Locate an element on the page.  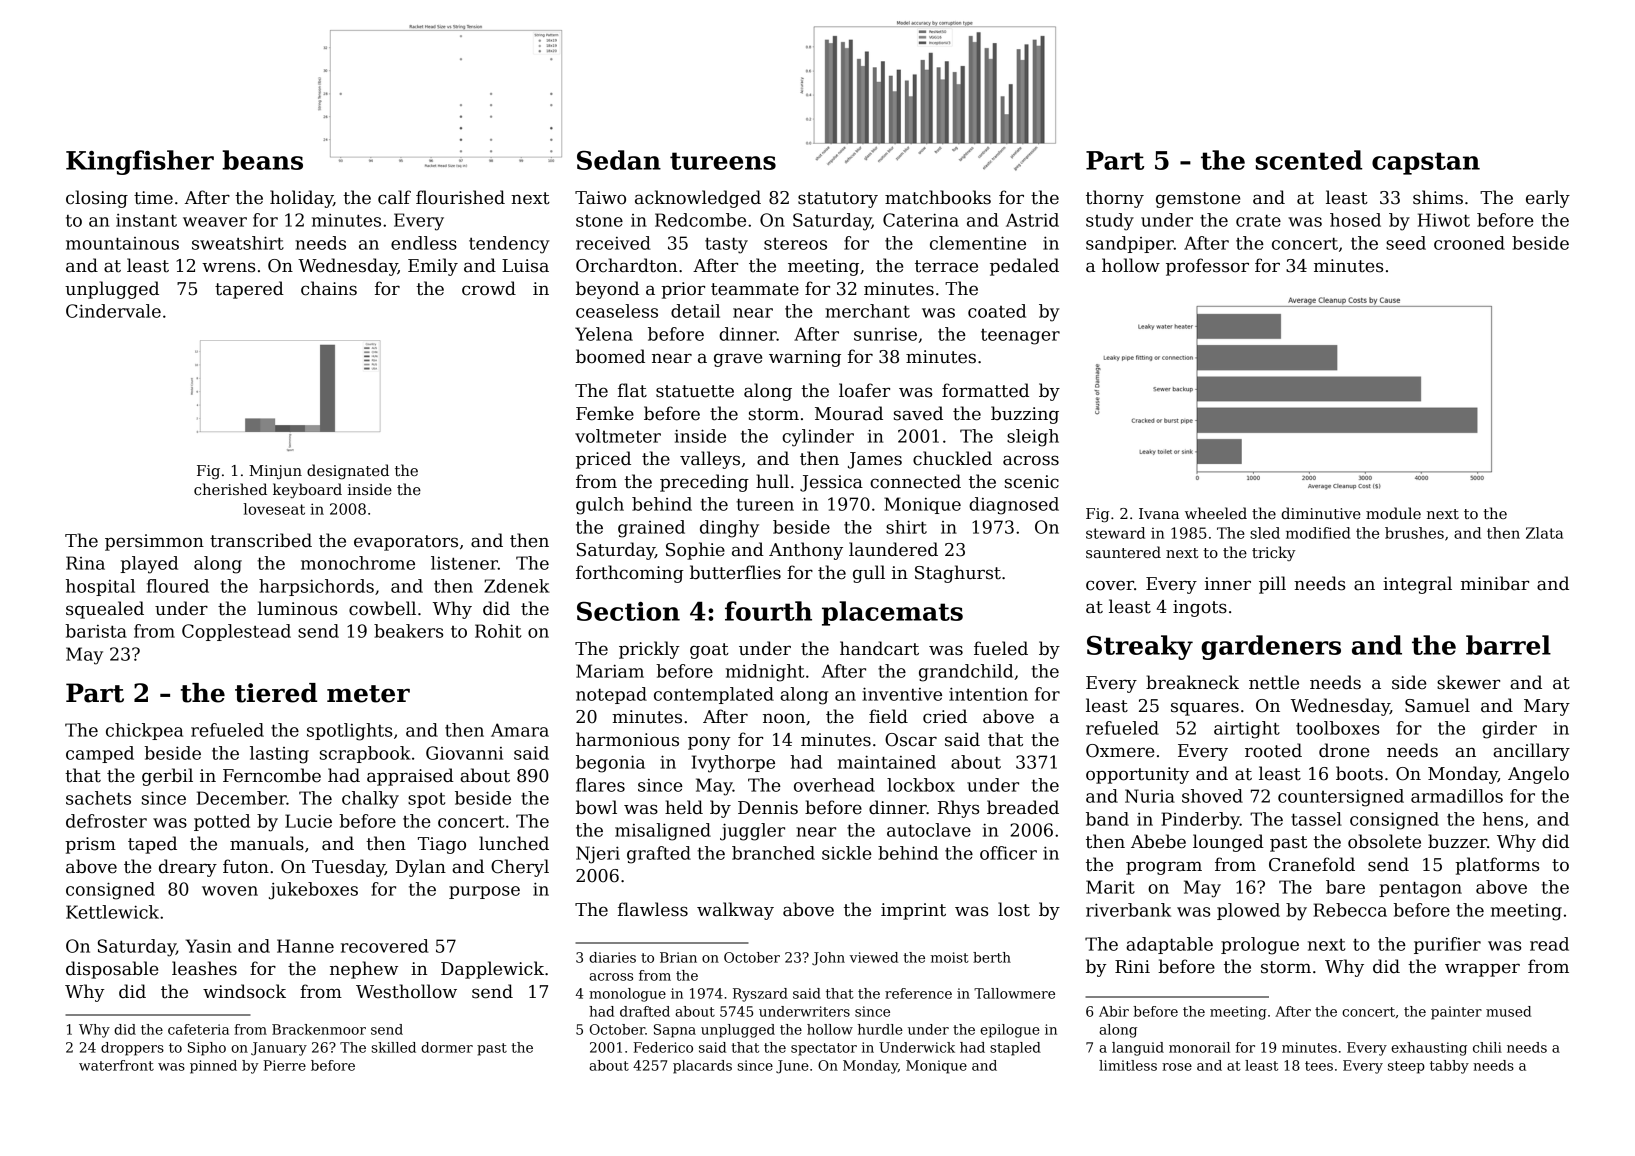
hospital is located at coordinates (100, 587).
